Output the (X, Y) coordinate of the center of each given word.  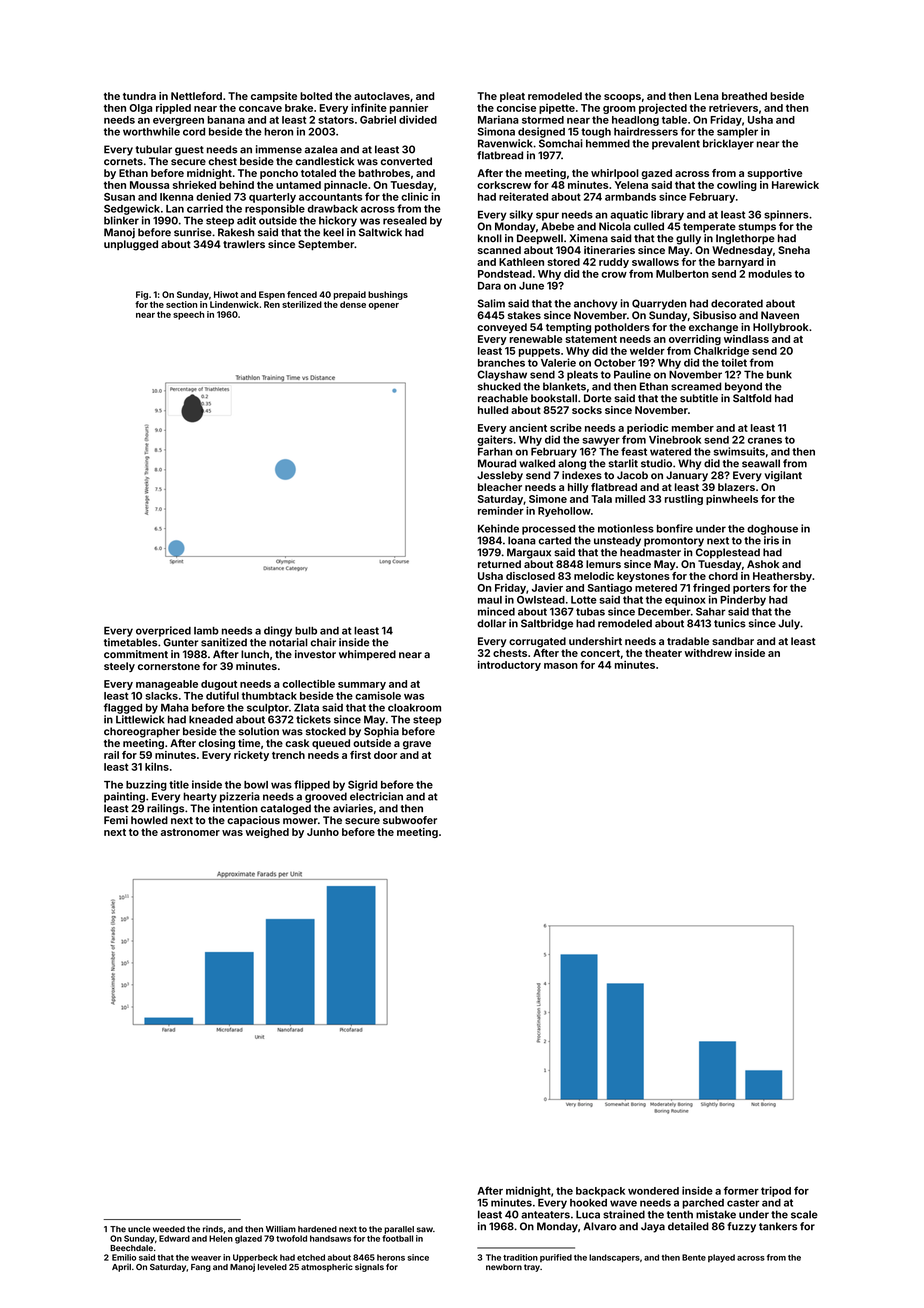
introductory (509, 666)
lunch (255, 654)
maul (490, 600)
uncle (139, 1229)
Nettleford (196, 96)
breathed (744, 96)
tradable (688, 641)
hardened (317, 1229)
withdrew (708, 653)
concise (516, 108)
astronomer (190, 832)
